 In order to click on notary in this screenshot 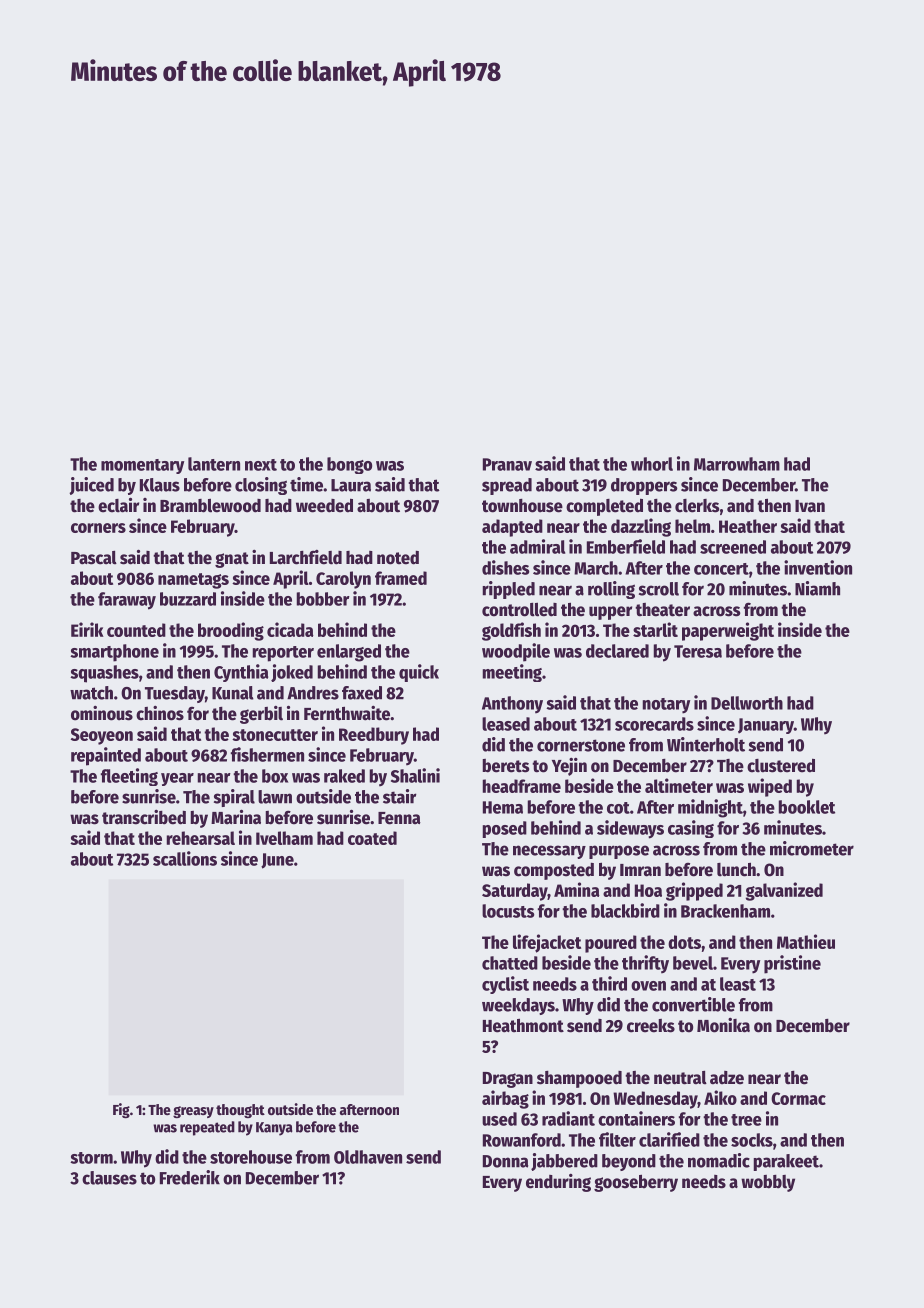, I will do `click(666, 706)`.
